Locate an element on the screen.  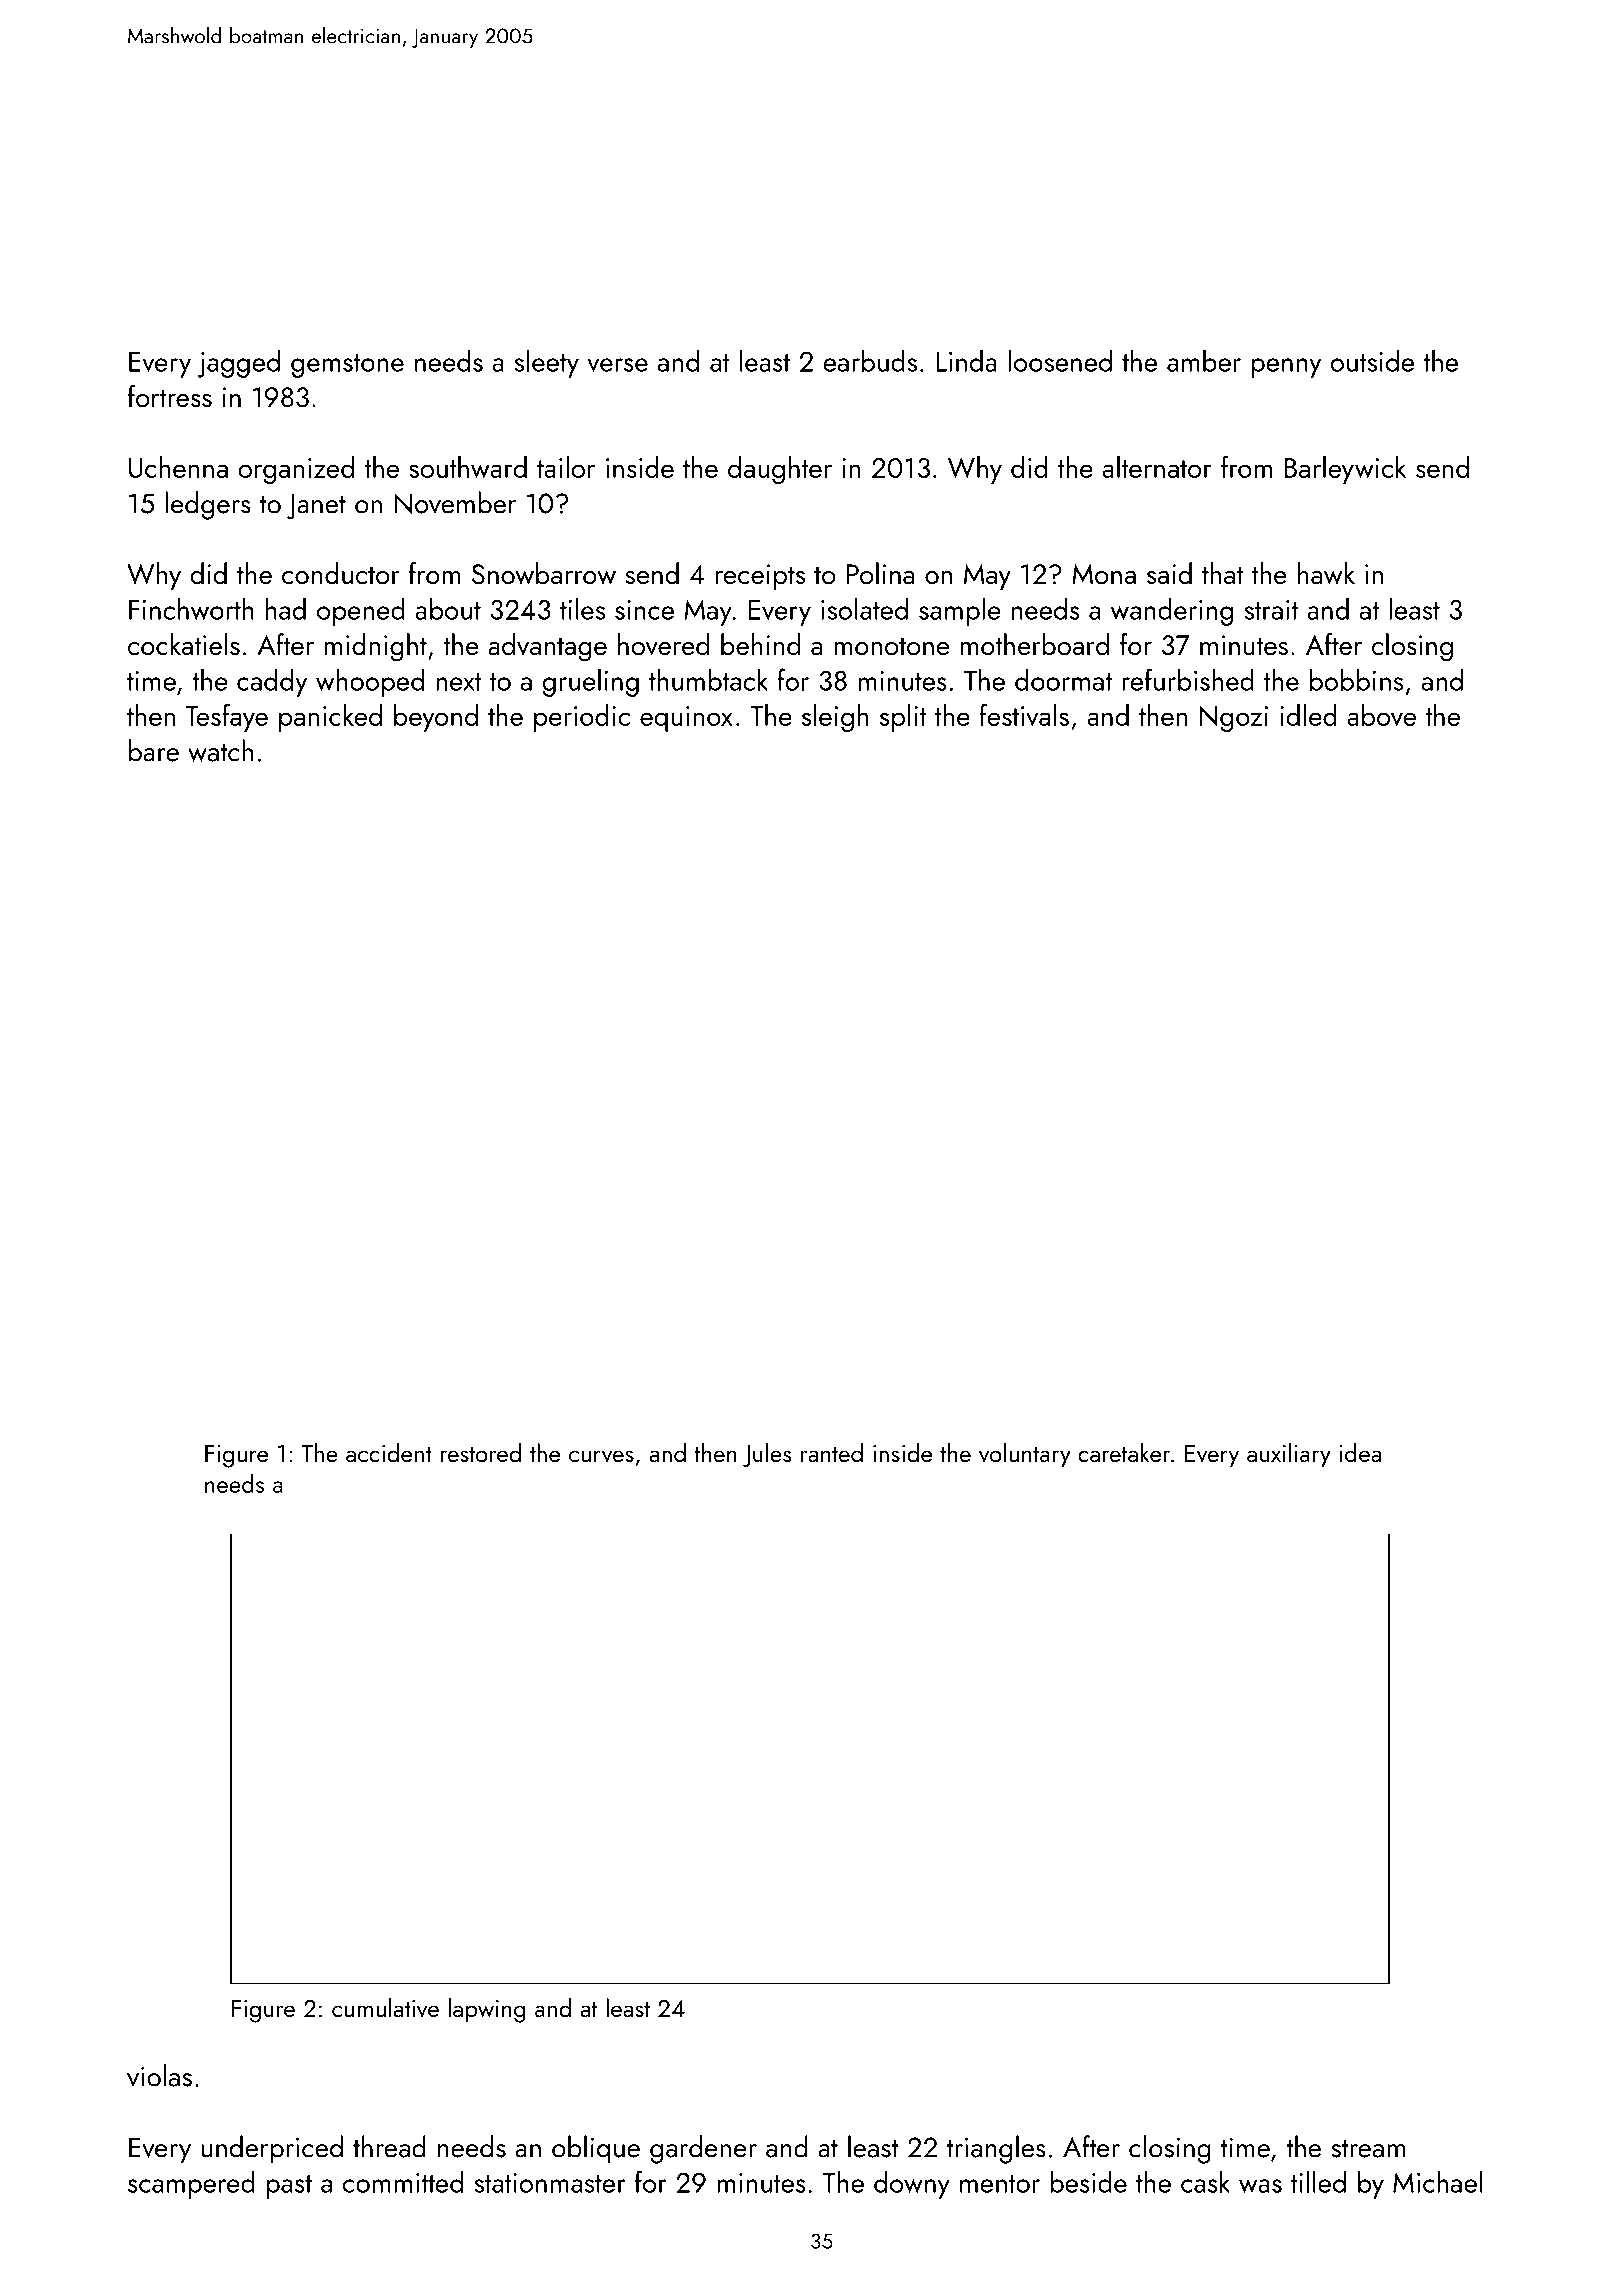
accident is located at coordinates (389, 1452).
